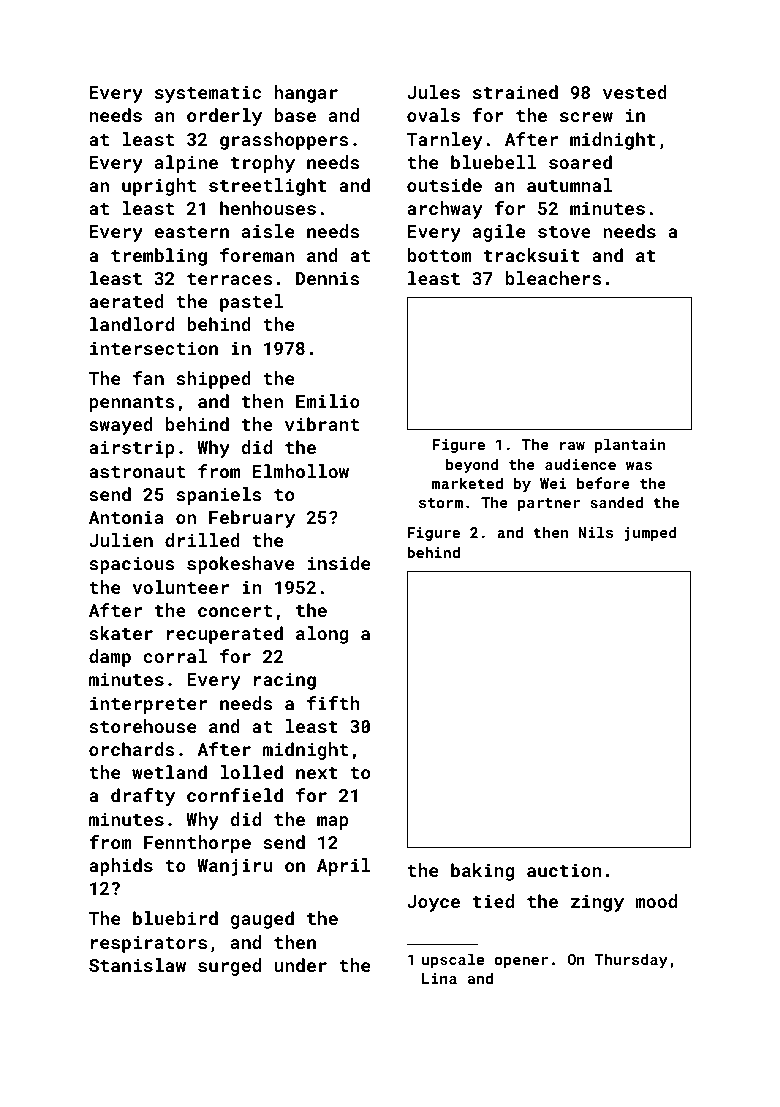 The image size is (780, 1107). What do you see at coordinates (515, 92) in the screenshot?
I see `strained` at bounding box center [515, 92].
